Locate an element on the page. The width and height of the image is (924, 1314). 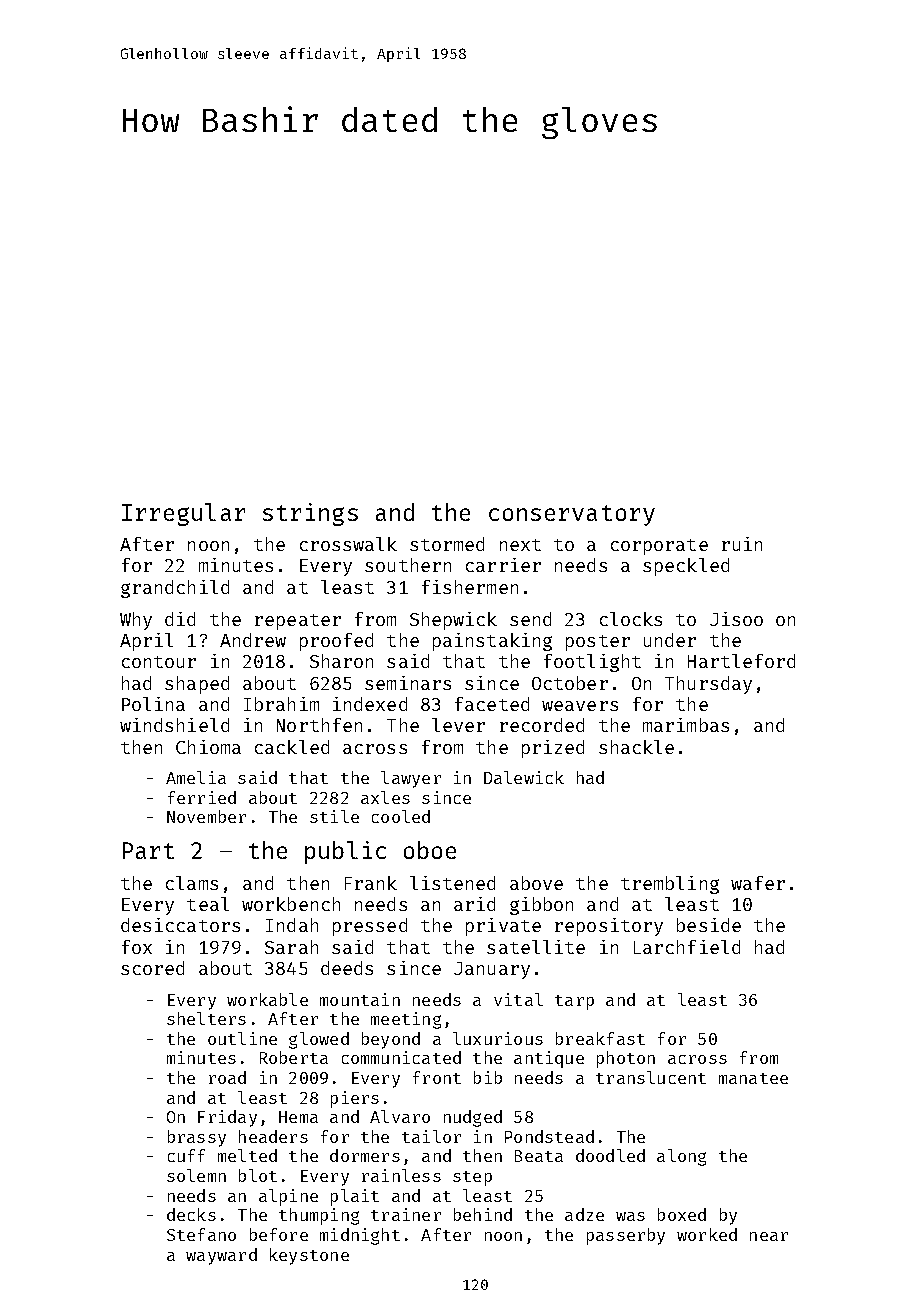
corporate is located at coordinates (659, 547).
